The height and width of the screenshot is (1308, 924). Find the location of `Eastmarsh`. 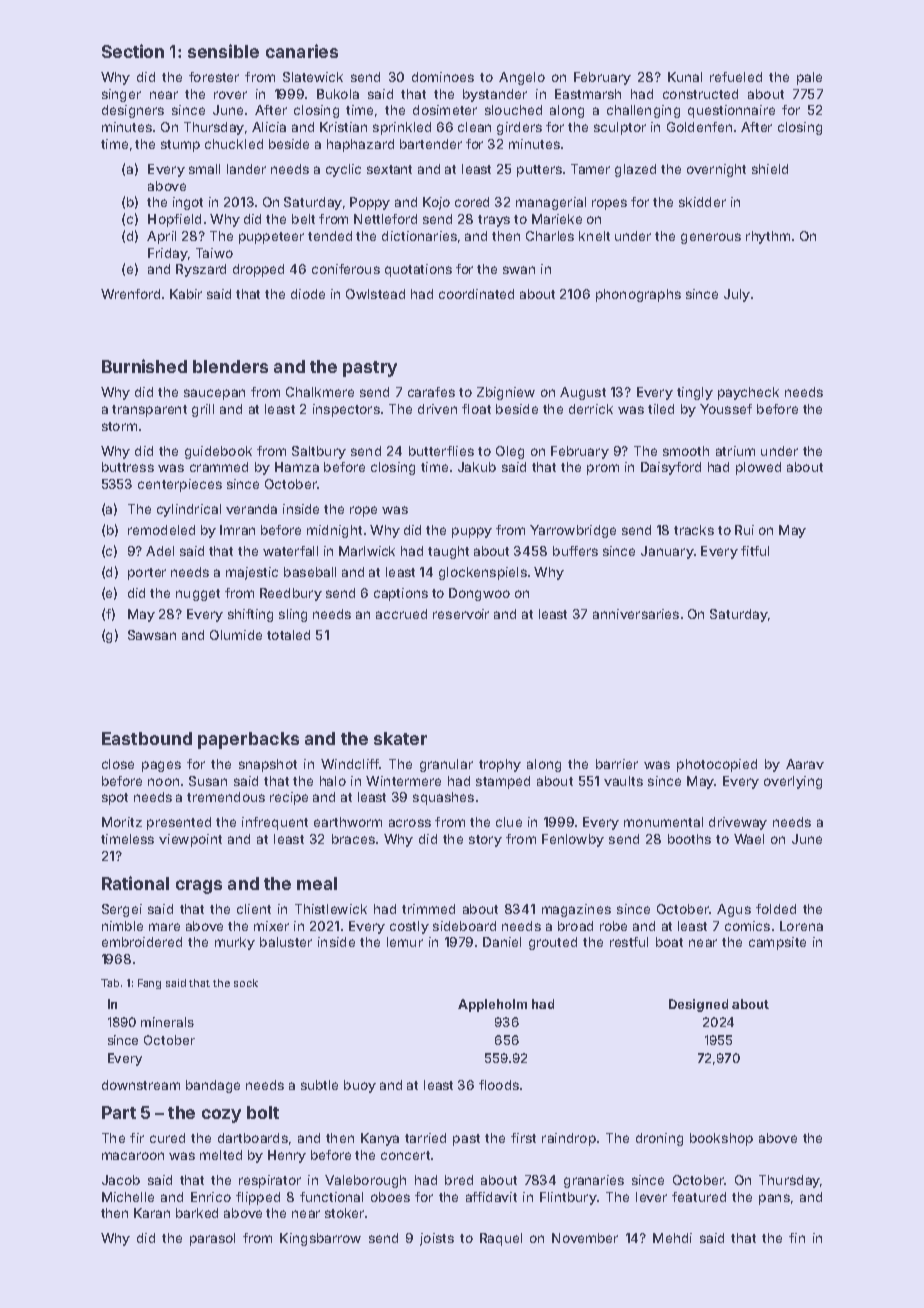

Eastmarsh is located at coordinates (588, 94).
